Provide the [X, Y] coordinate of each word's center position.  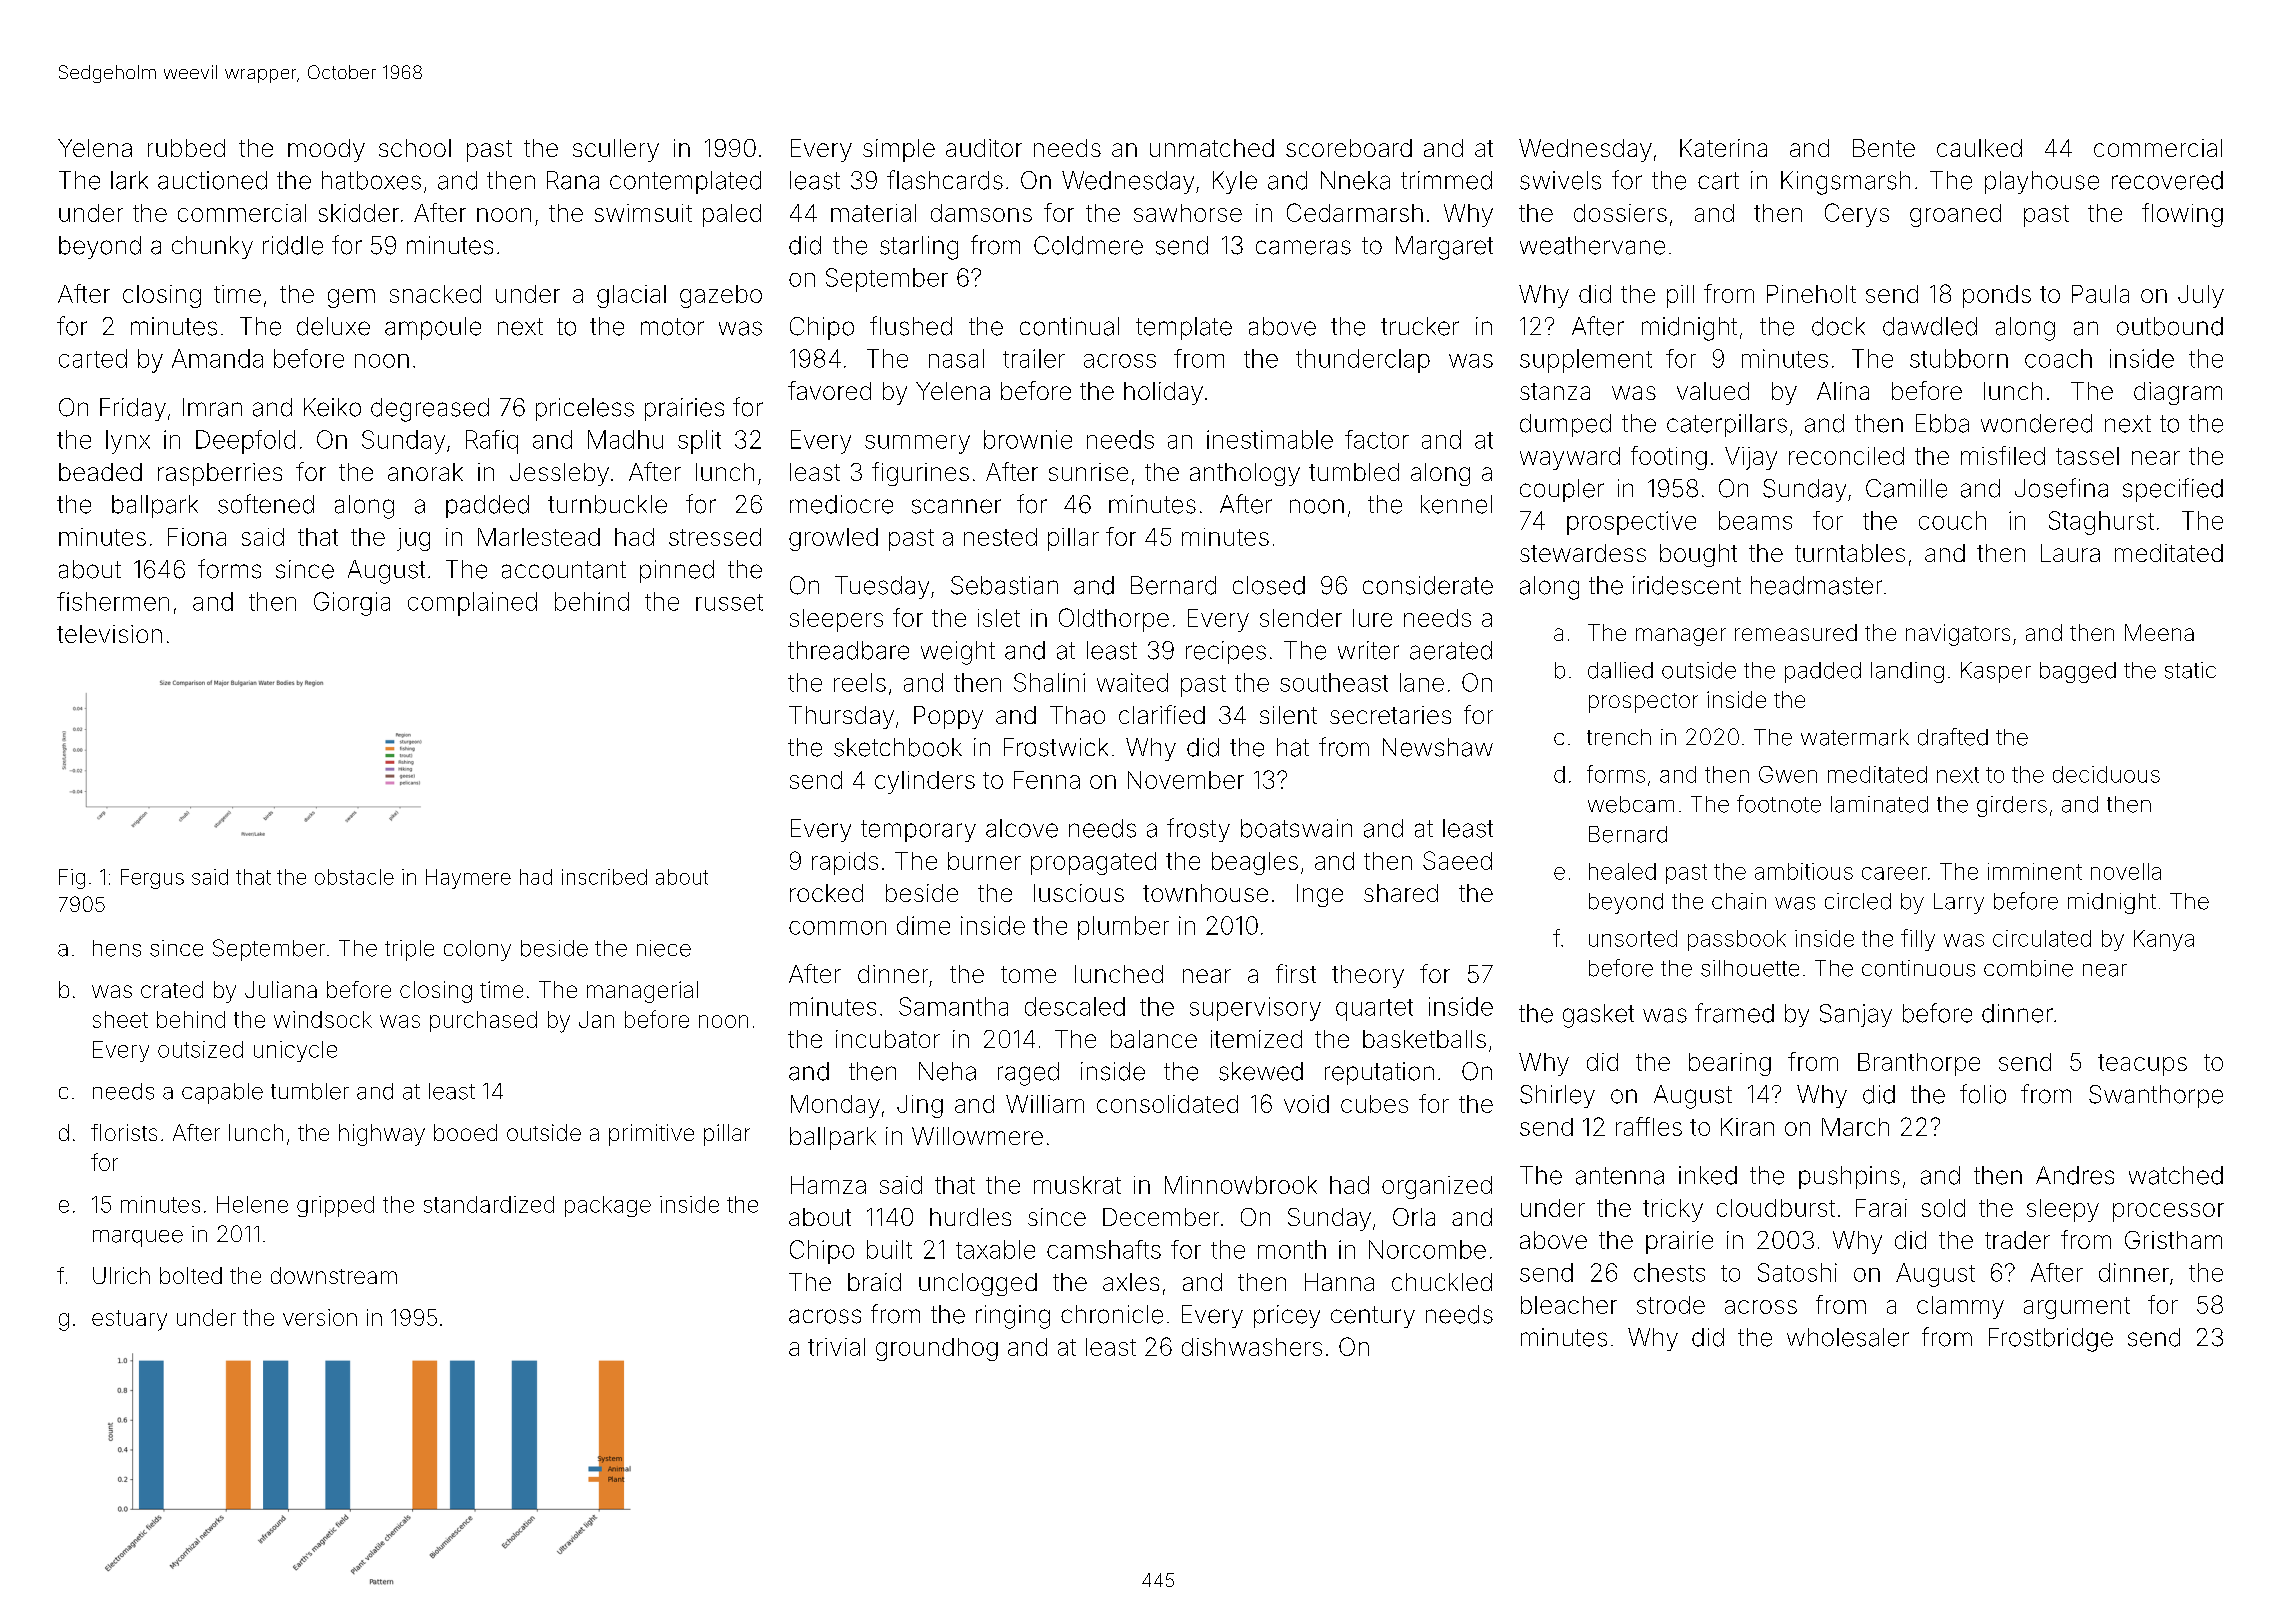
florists [124, 1132]
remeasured [1796, 632]
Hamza [828, 1185]
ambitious [1804, 871]
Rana [573, 180]
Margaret [1444, 248]
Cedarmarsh [1355, 212]
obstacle [354, 877]
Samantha [953, 1006]
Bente [1884, 148]
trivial [836, 1347]
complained [472, 604]
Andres [2075, 1175]
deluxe [333, 326]
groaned [1955, 215]
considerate [1428, 585]
